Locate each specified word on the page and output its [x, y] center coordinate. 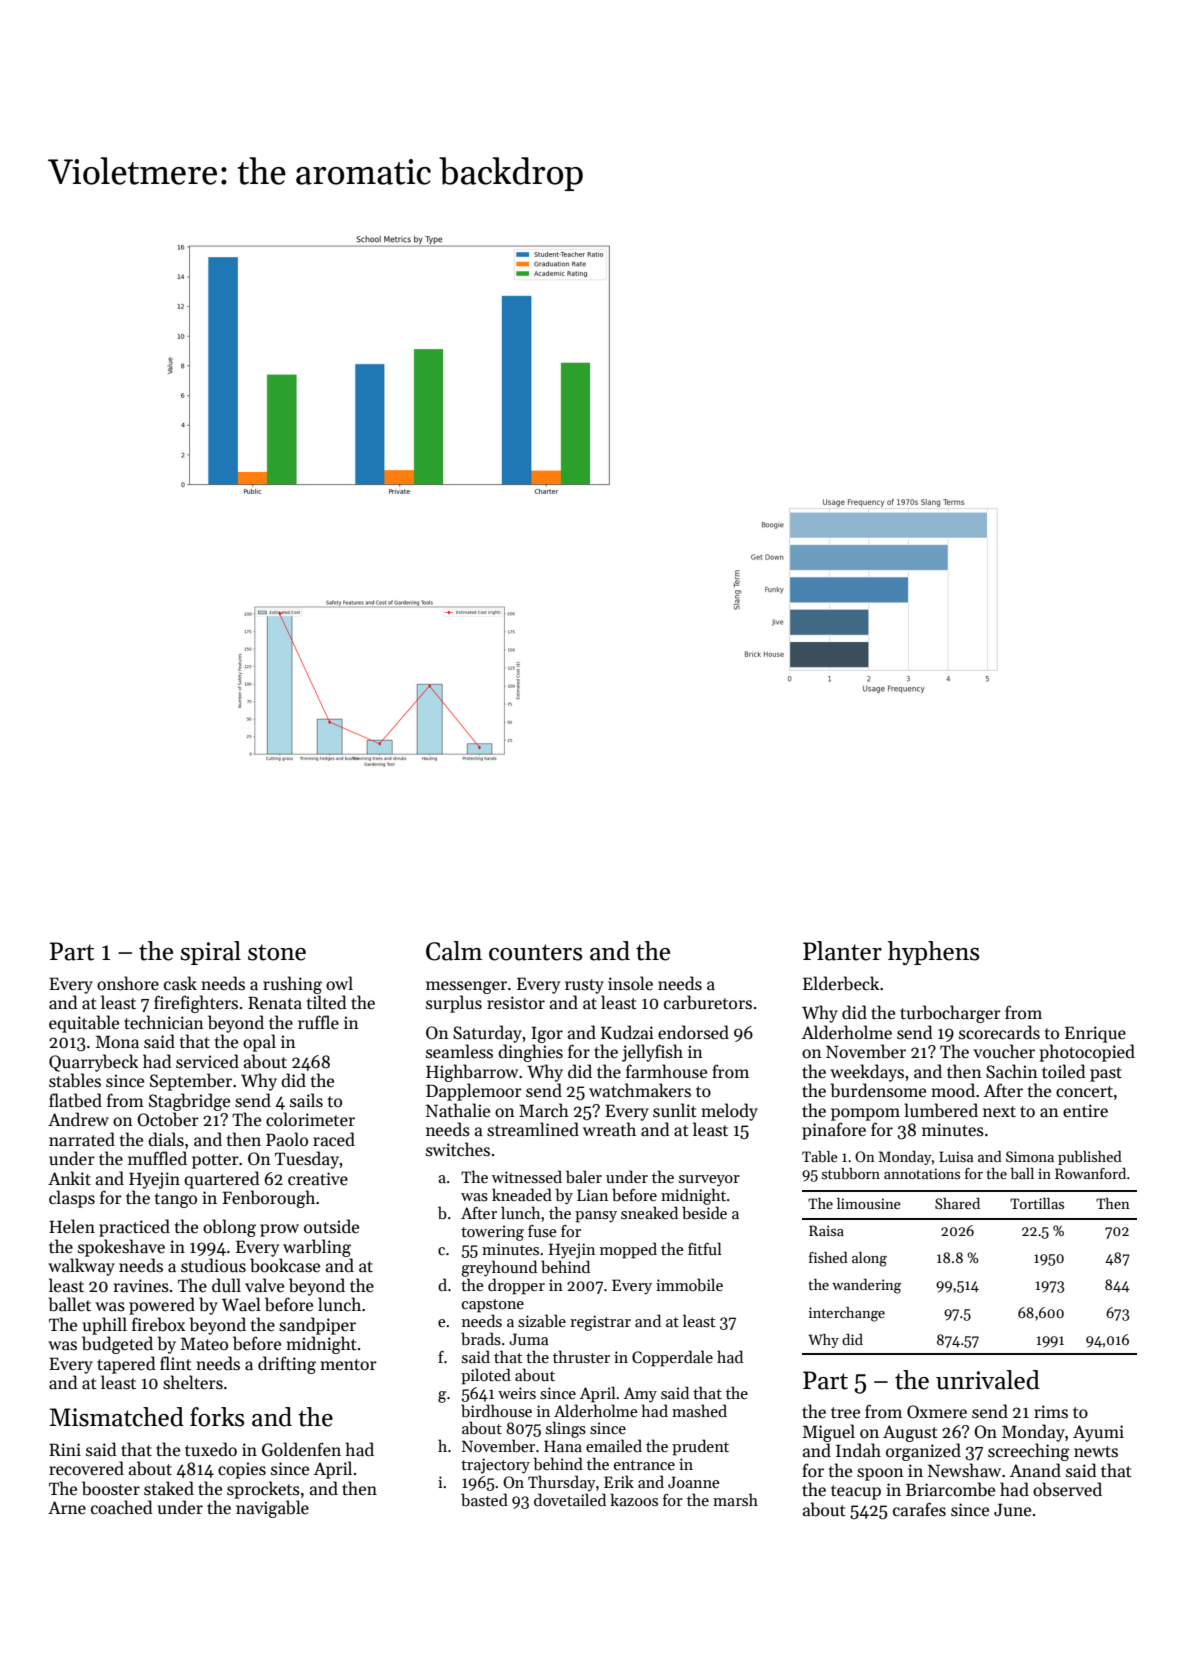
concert [1084, 1092]
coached [122, 1507]
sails [306, 1100]
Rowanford [1090, 1173]
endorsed [693, 1032]
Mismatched [116, 1417]
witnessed [527, 1176]
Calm [454, 951]
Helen [72, 1226]
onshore [128, 983]
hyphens [933, 953]
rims [1051, 1412]
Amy [640, 1395]
